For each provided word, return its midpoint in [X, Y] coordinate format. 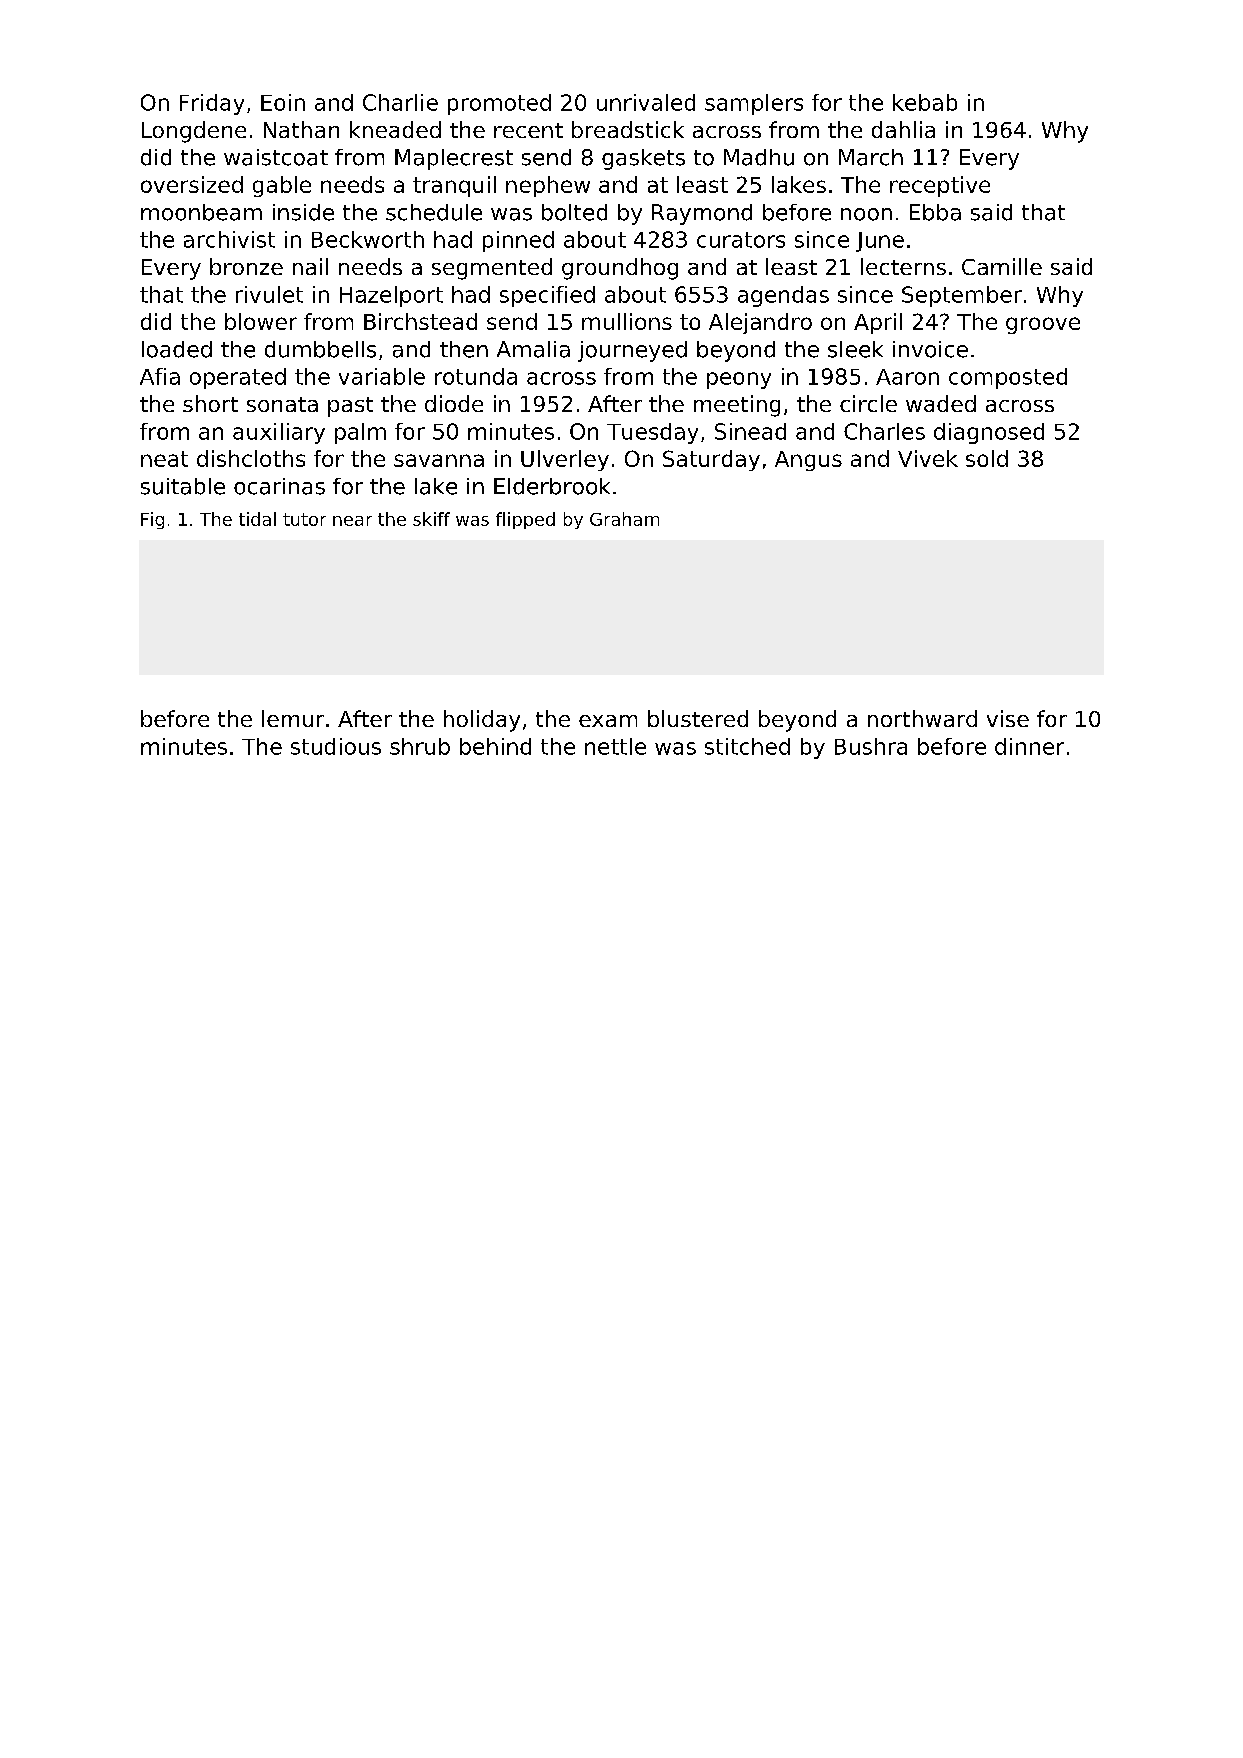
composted [1008, 378]
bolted [574, 212]
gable [282, 186]
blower [261, 321]
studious [336, 746]
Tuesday [652, 433]
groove [1043, 325]
